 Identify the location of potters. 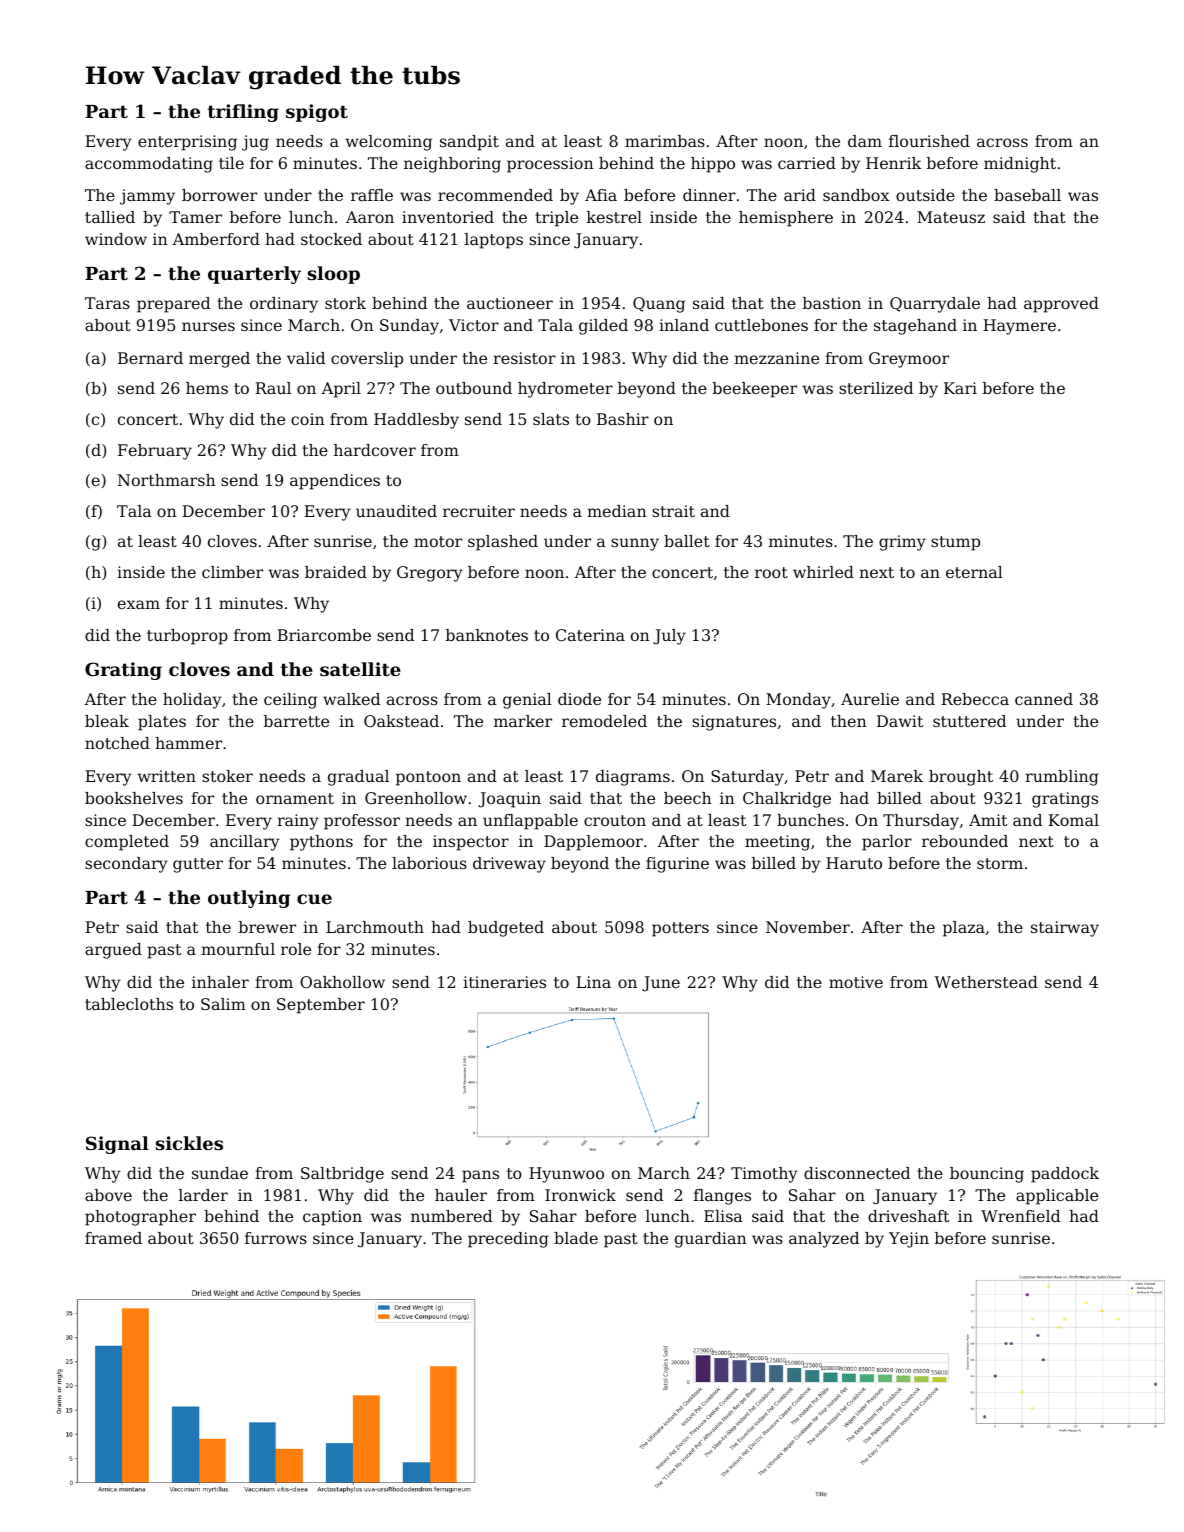
(680, 929).
